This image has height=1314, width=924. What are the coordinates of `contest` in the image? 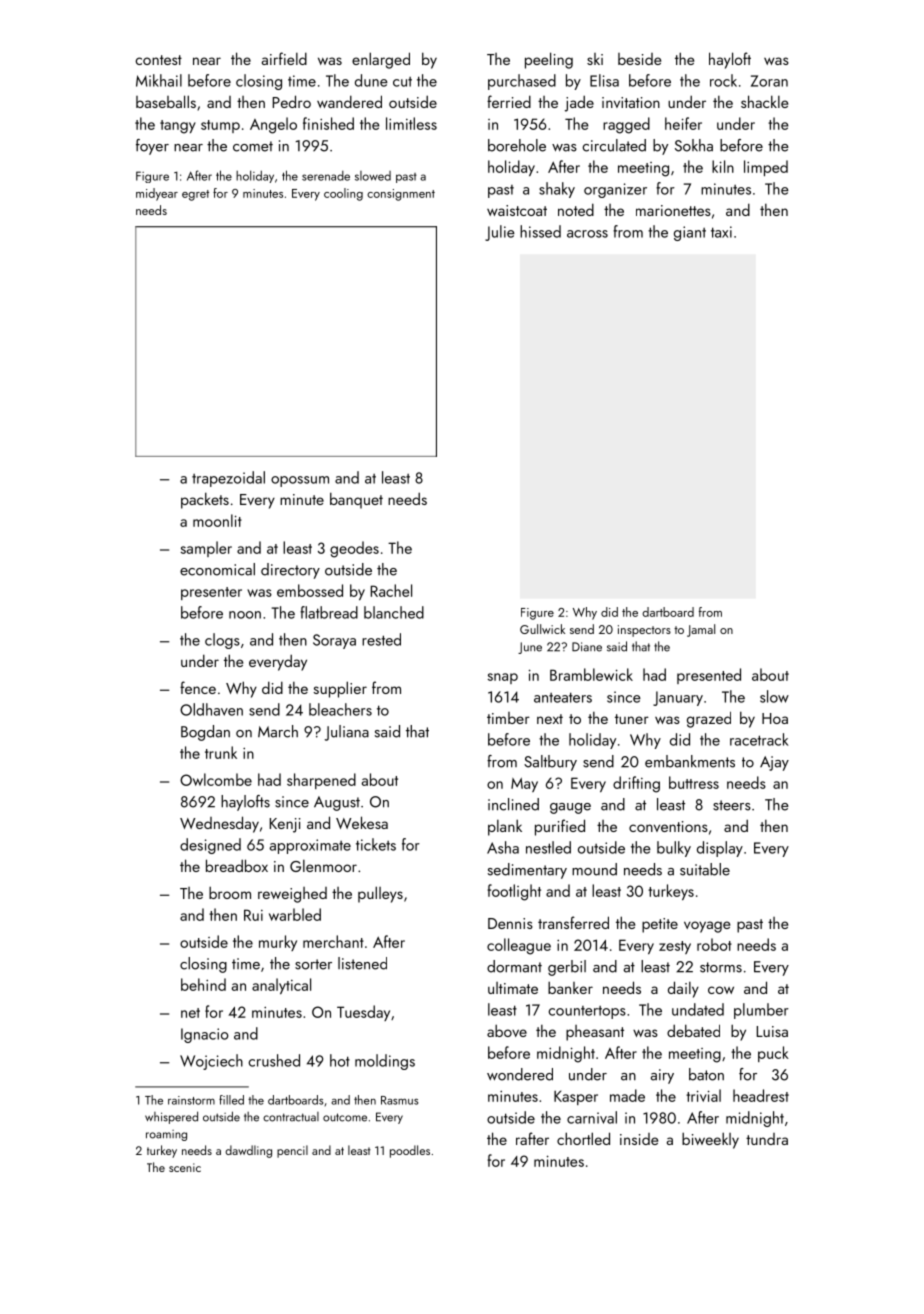 It's located at (158, 60).
